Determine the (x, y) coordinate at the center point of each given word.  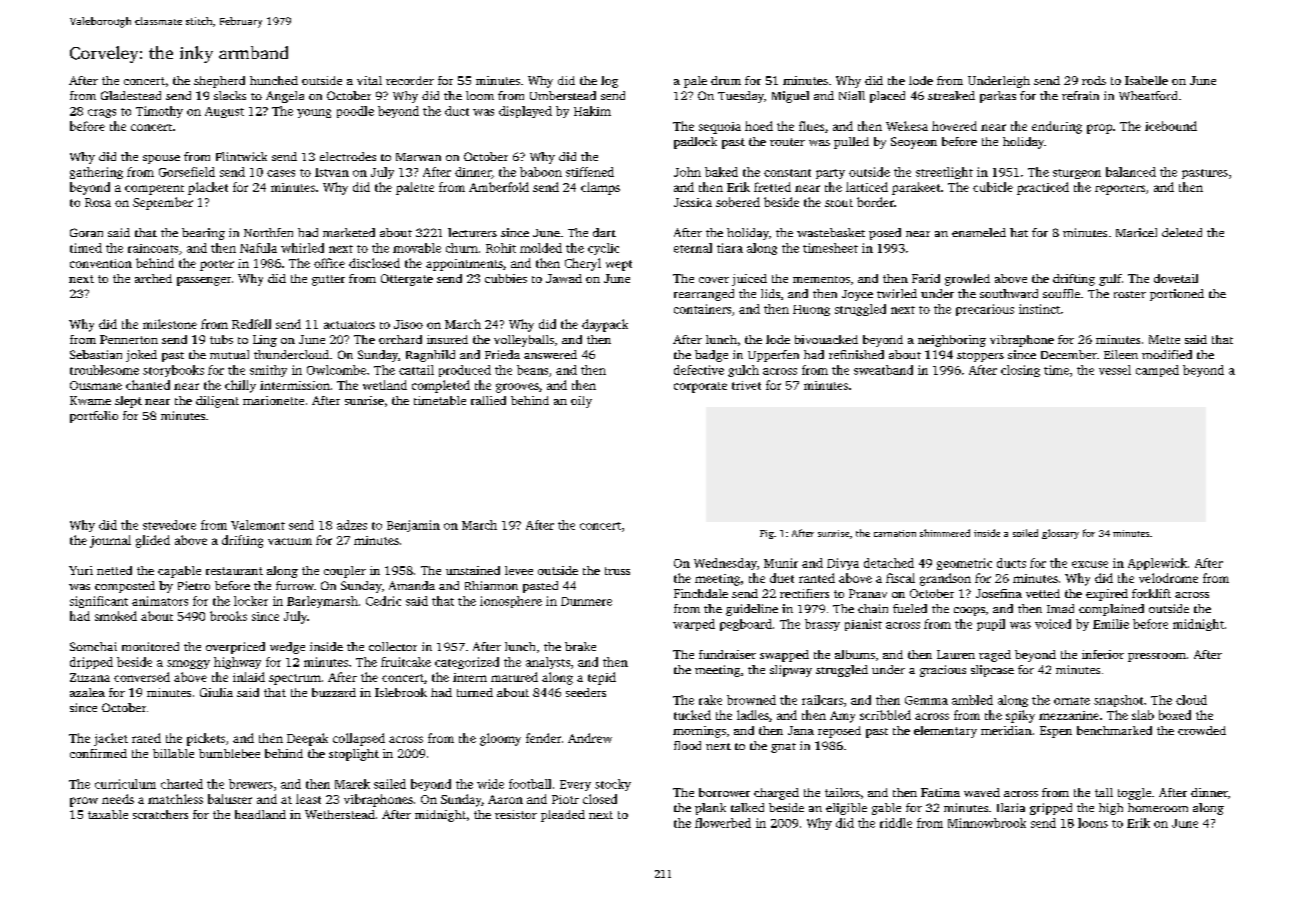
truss (617, 571)
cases (281, 173)
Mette (1164, 339)
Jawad (564, 278)
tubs (221, 339)
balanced (1131, 172)
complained (1111, 610)
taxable (108, 814)
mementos (821, 279)
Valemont (258, 525)
